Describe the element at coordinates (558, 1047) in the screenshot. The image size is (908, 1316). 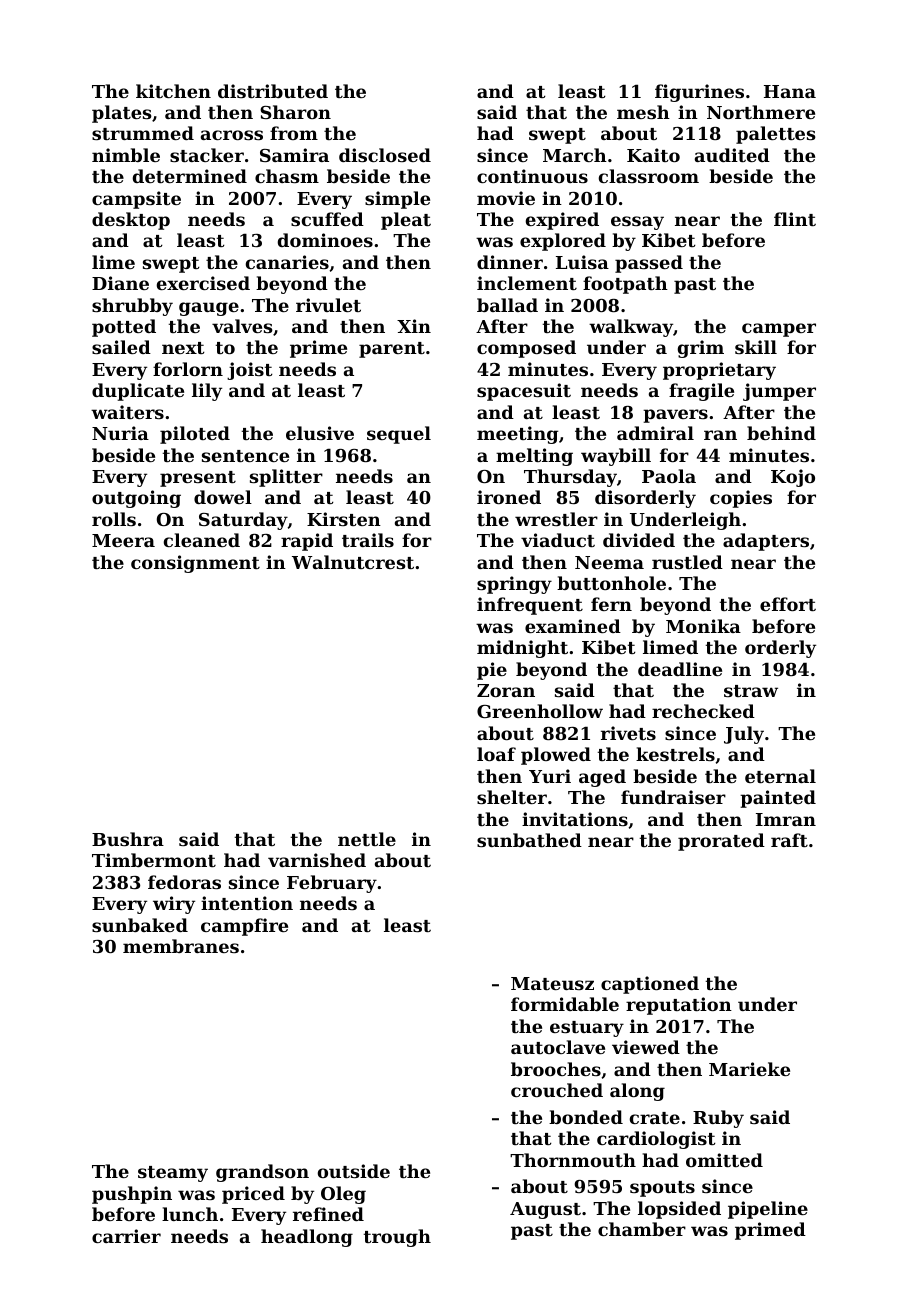
I see `autoclave` at that location.
